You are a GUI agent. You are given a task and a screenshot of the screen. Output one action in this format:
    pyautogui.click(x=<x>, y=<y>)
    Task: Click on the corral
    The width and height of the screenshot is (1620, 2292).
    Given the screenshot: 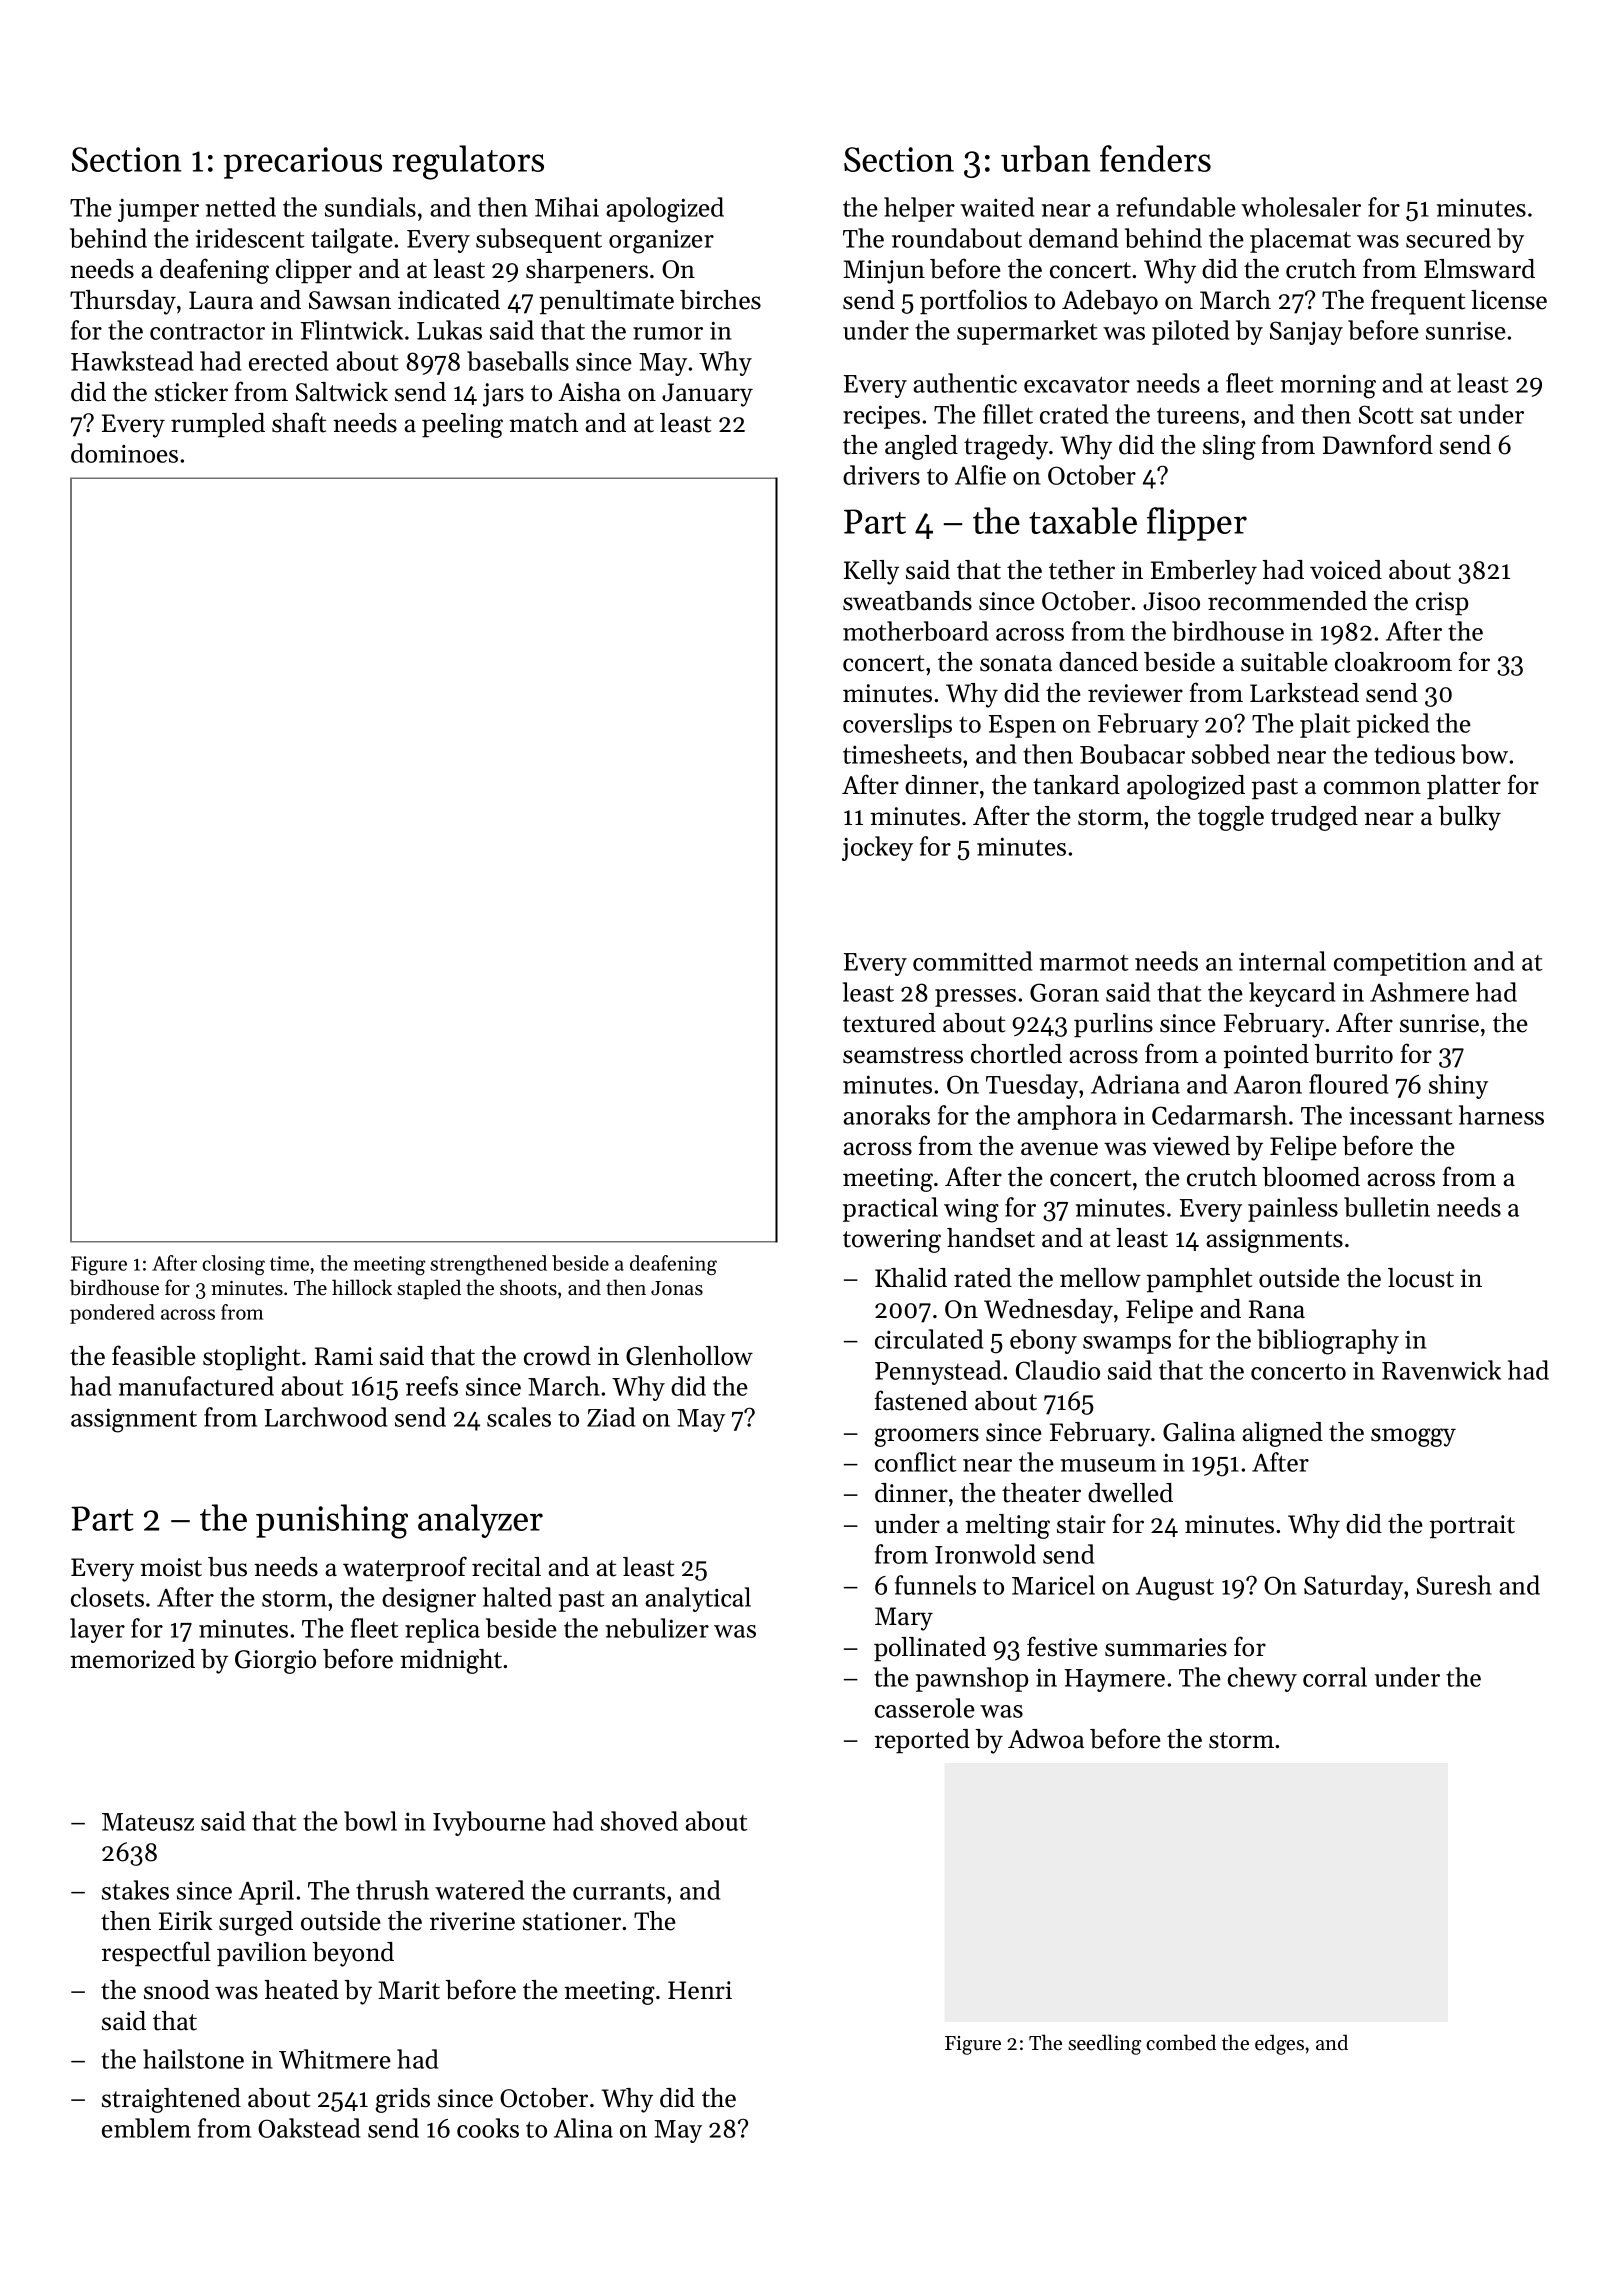 What is the action you would take?
    pyautogui.click(x=1335, y=1677)
